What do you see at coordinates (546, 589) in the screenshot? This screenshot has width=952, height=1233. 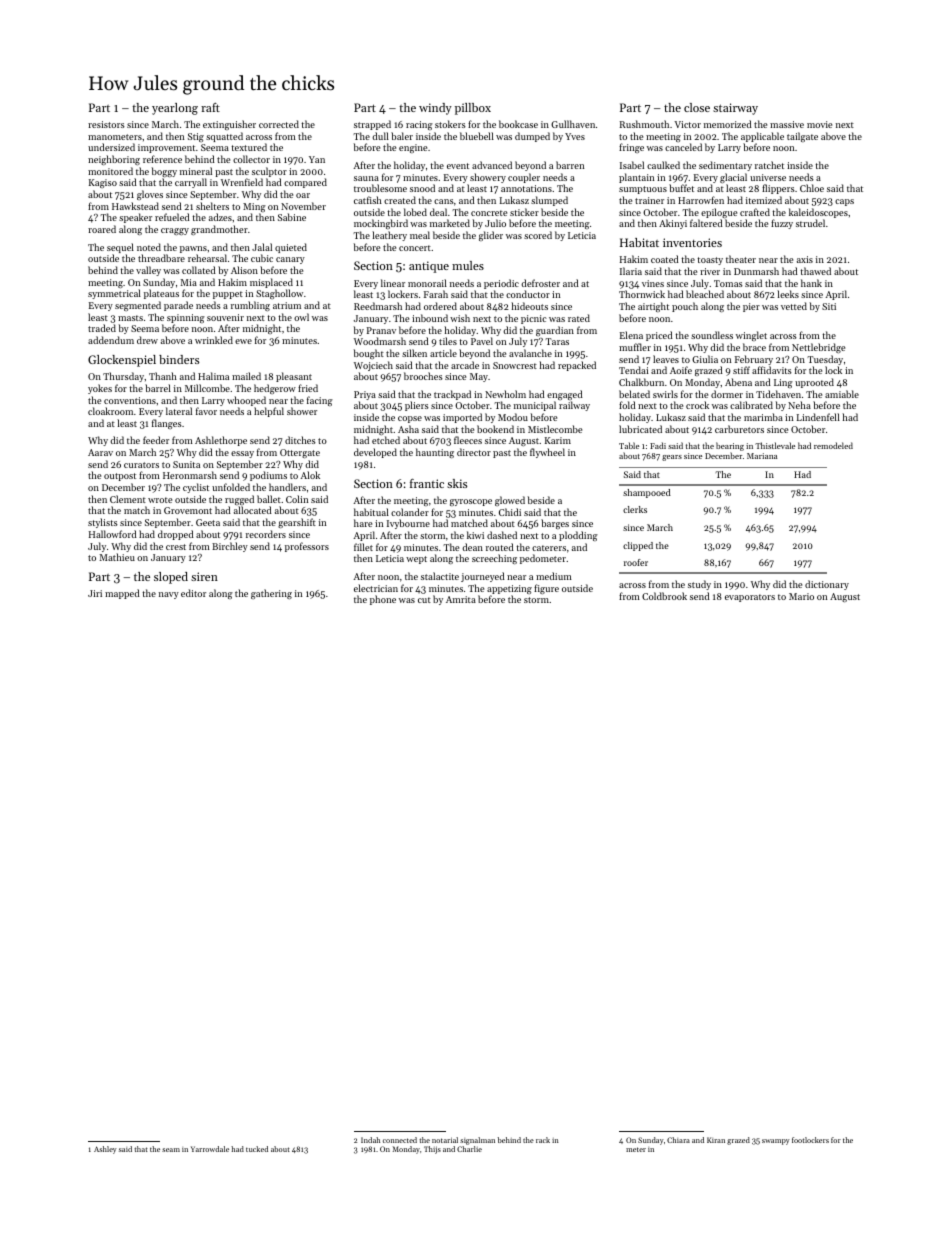 I see `figure` at bounding box center [546, 589].
